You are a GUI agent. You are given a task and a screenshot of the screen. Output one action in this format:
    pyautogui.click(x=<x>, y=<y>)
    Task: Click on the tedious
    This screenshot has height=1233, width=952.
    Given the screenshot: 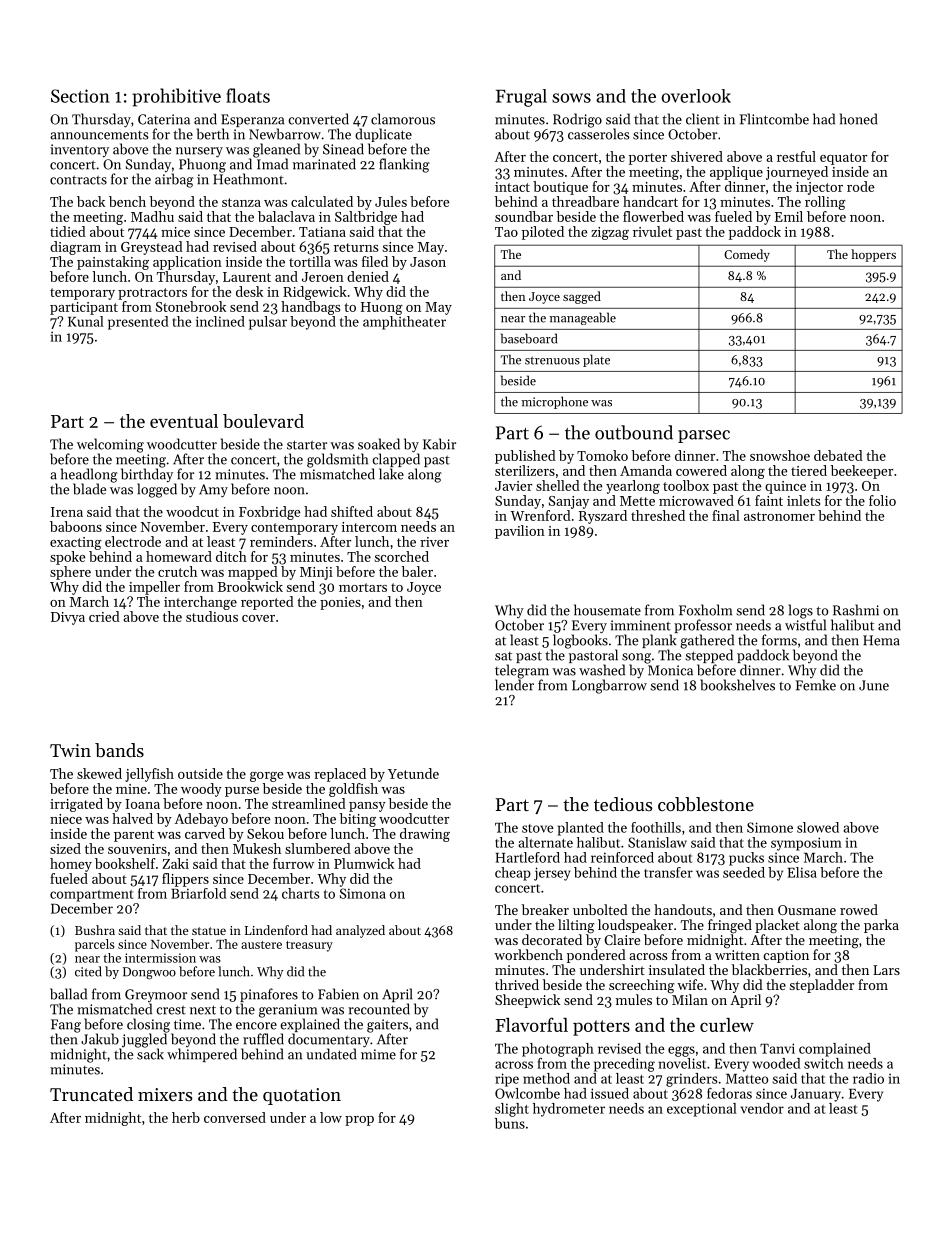 What is the action you would take?
    pyautogui.click(x=623, y=804)
